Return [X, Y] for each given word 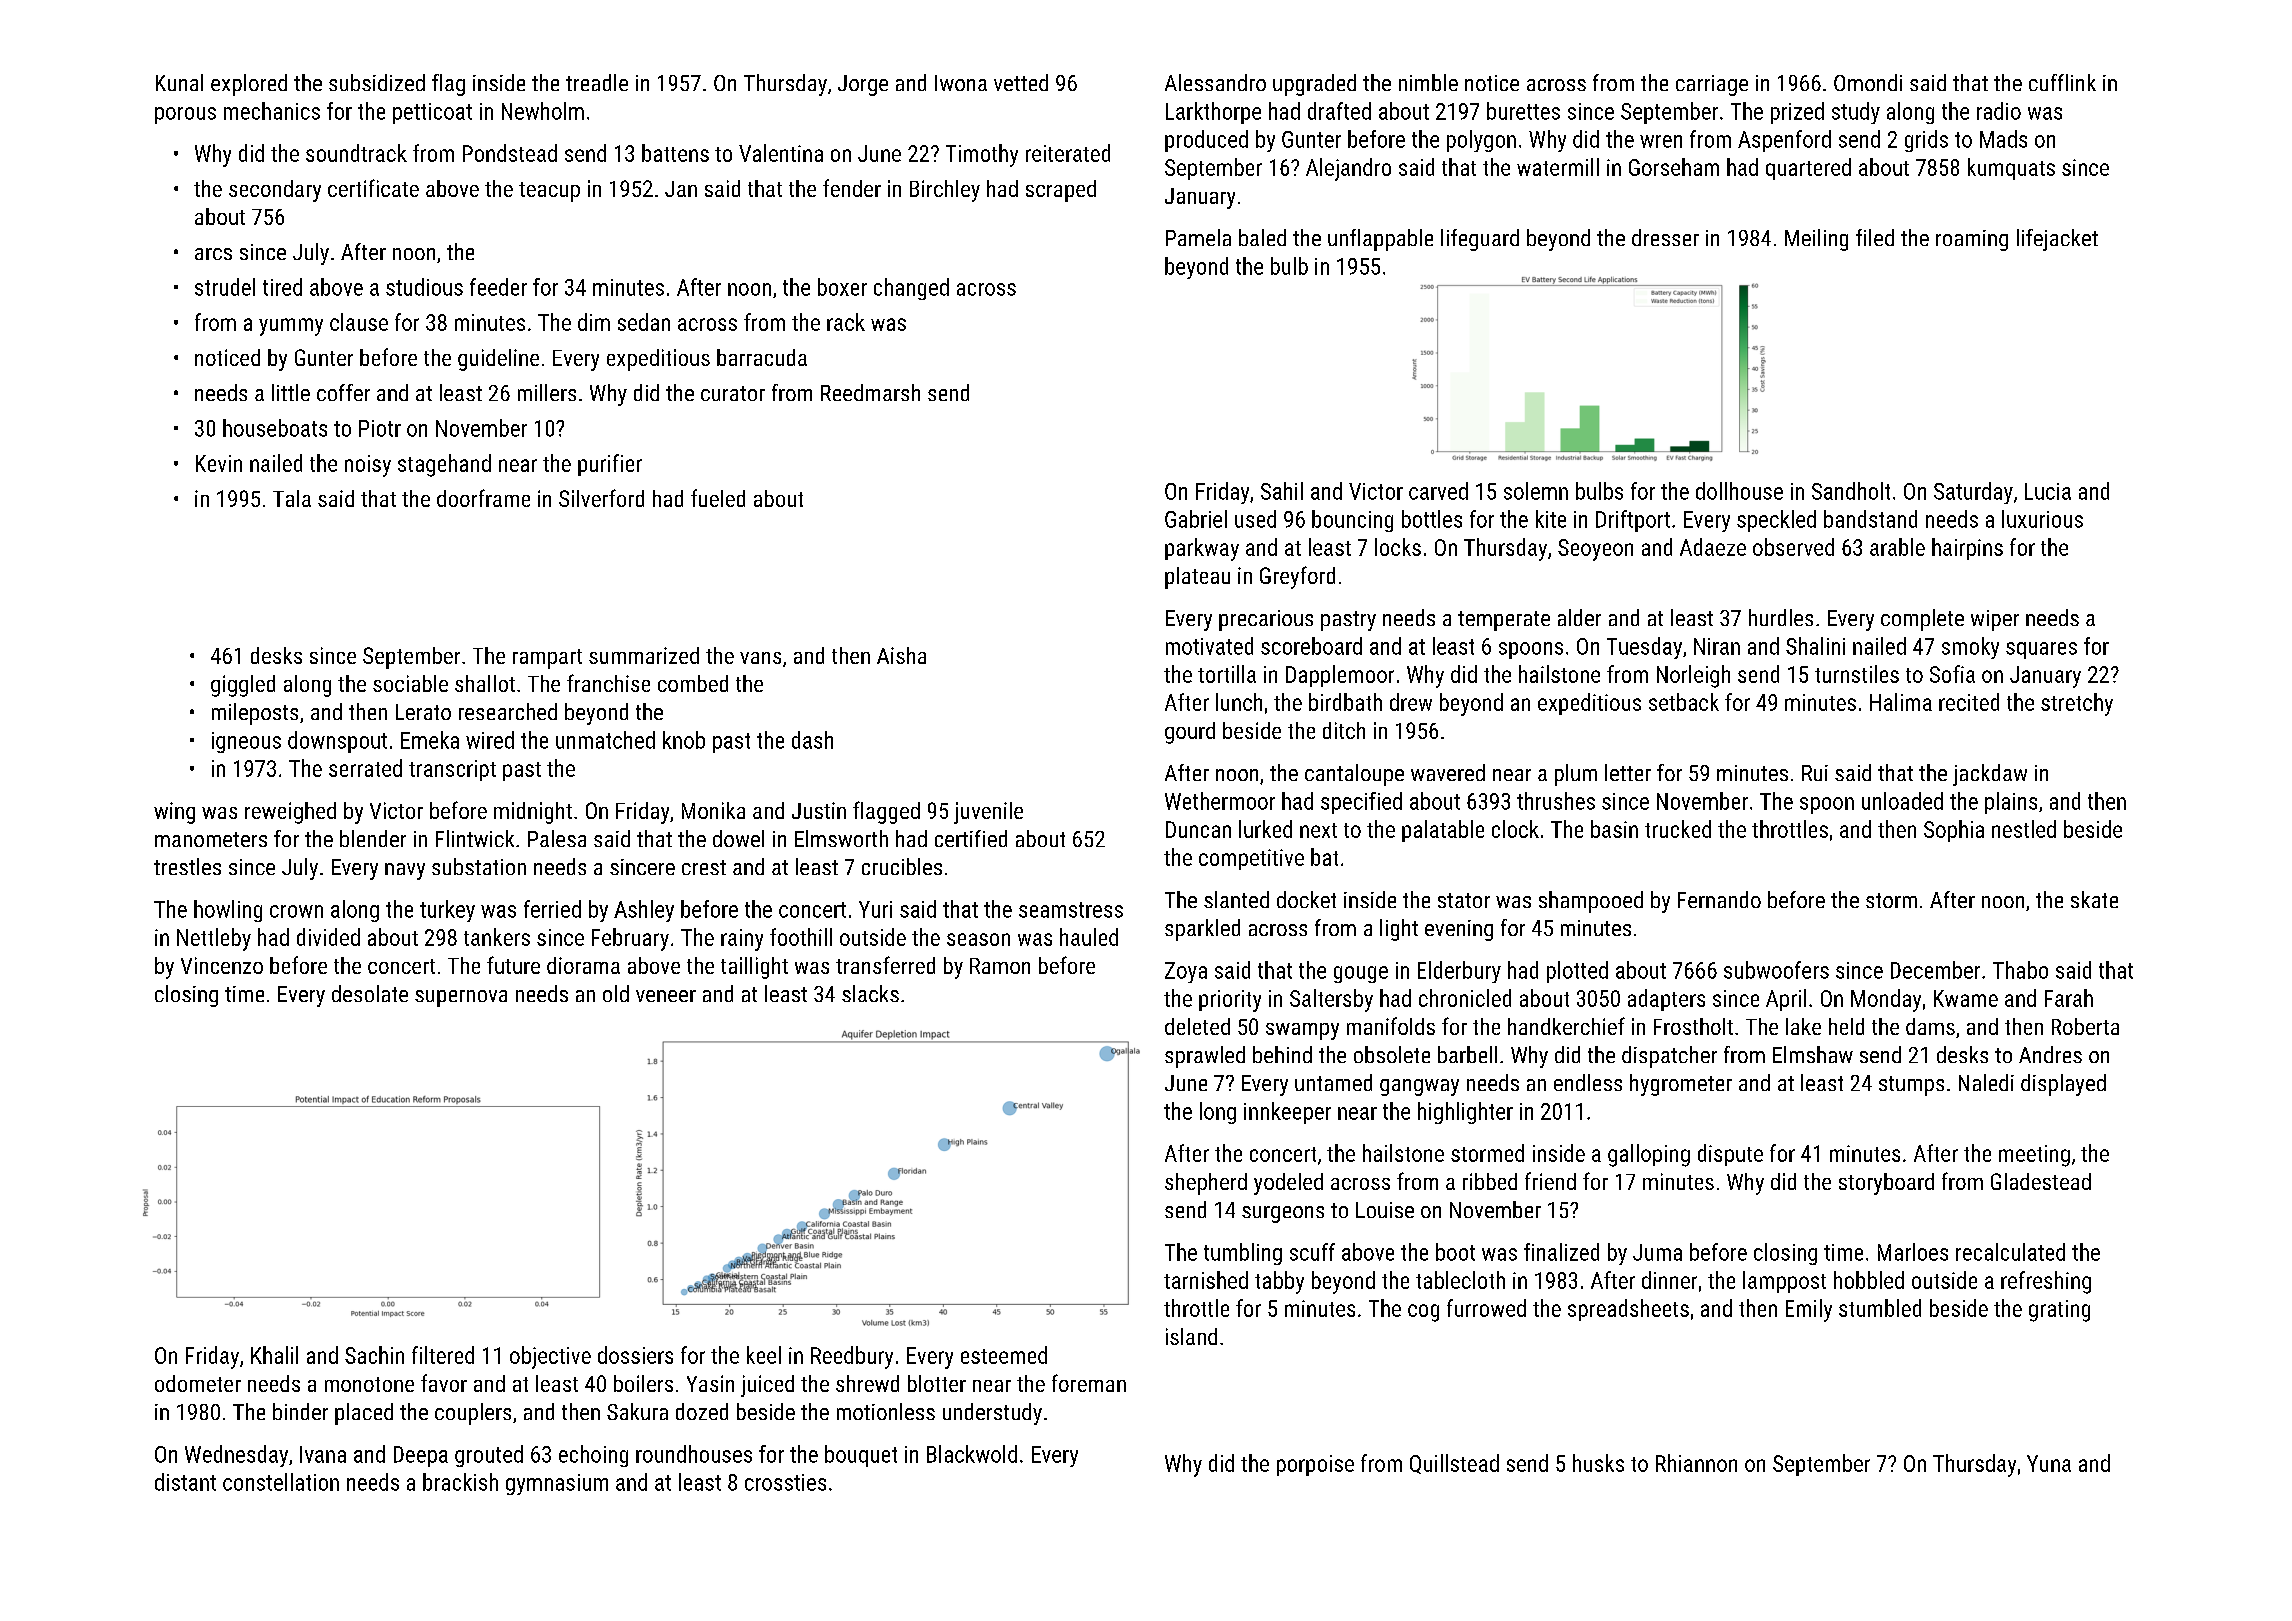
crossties [785, 1482]
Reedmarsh [870, 392]
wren [1661, 141]
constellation [281, 1482]
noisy [368, 466]
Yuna [2049, 1463]
